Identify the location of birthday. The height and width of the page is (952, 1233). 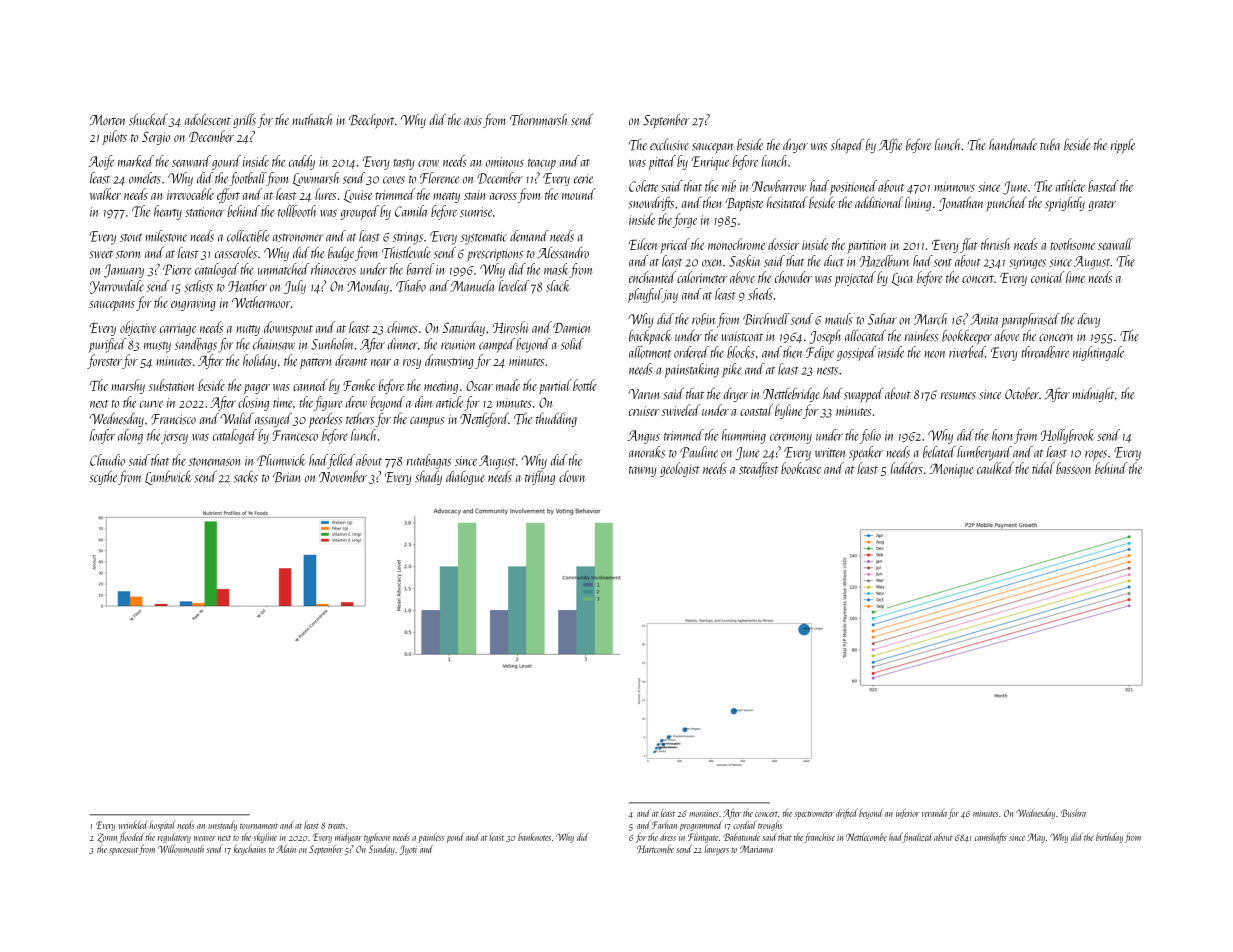
(1109, 837).
